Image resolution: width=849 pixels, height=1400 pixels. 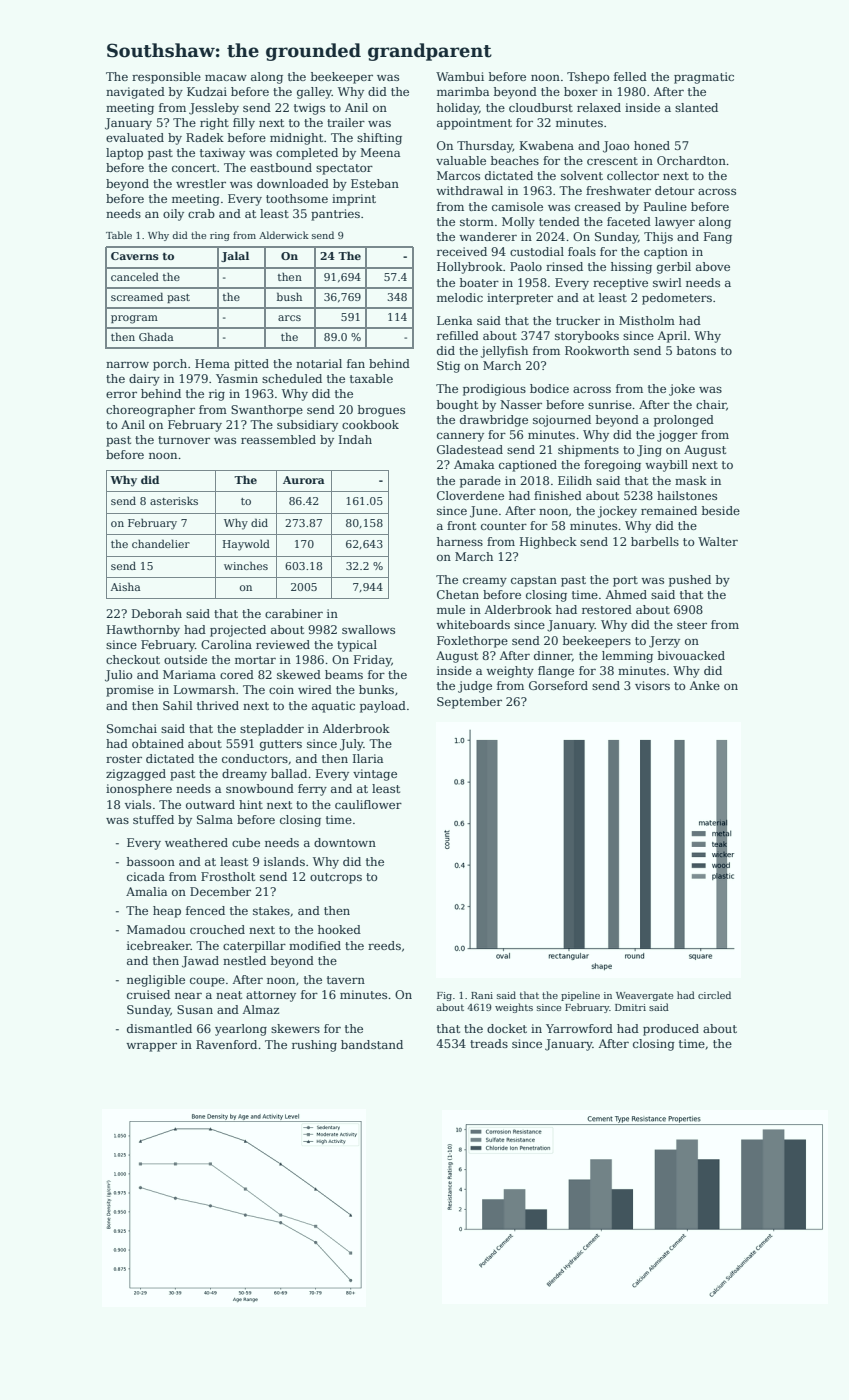 I want to click on choreographer, so click(x=150, y=411).
